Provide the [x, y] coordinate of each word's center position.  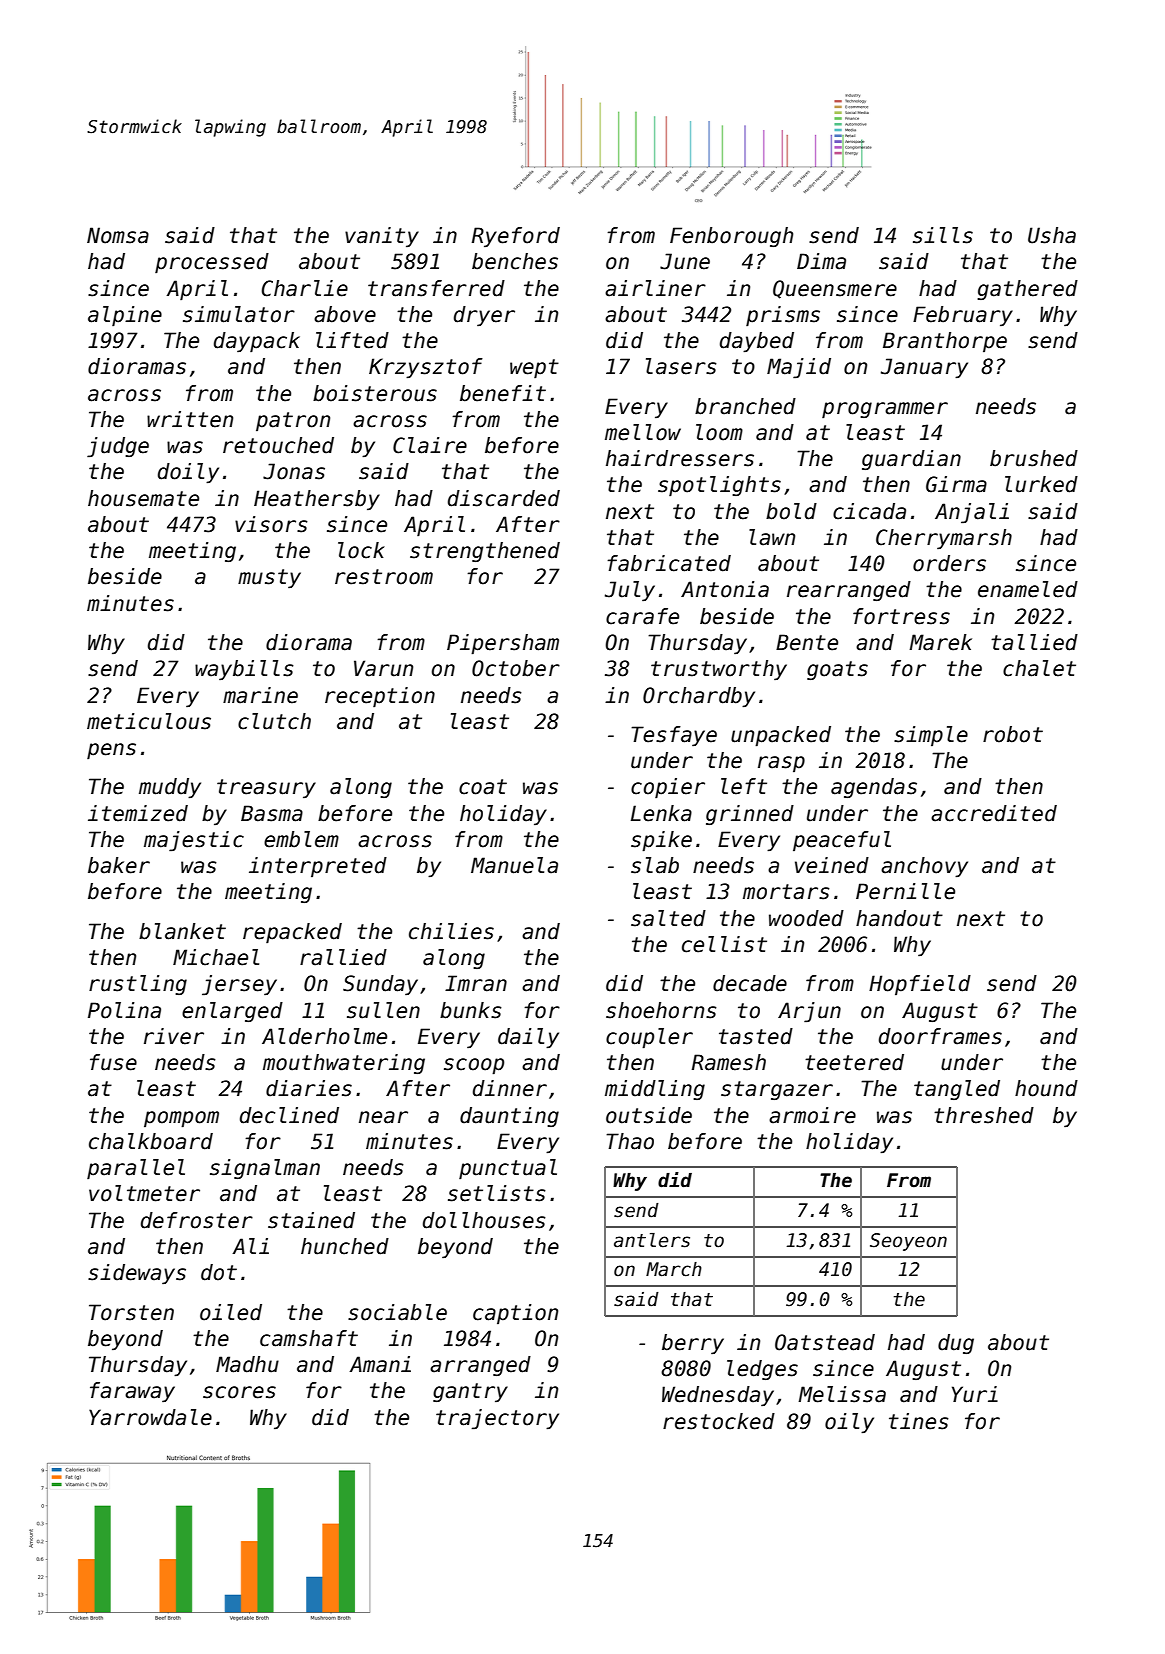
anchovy [924, 867]
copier [668, 788]
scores [239, 1392]
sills [943, 235]
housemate [143, 498]
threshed [984, 1115]
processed [212, 263]
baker [119, 865]
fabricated [669, 563]
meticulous [149, 721]
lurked [1041, 484]
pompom [181, 1119]
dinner [510, 1088]
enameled [1028, 589]
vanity [382, 237]
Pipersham [503, 644]
